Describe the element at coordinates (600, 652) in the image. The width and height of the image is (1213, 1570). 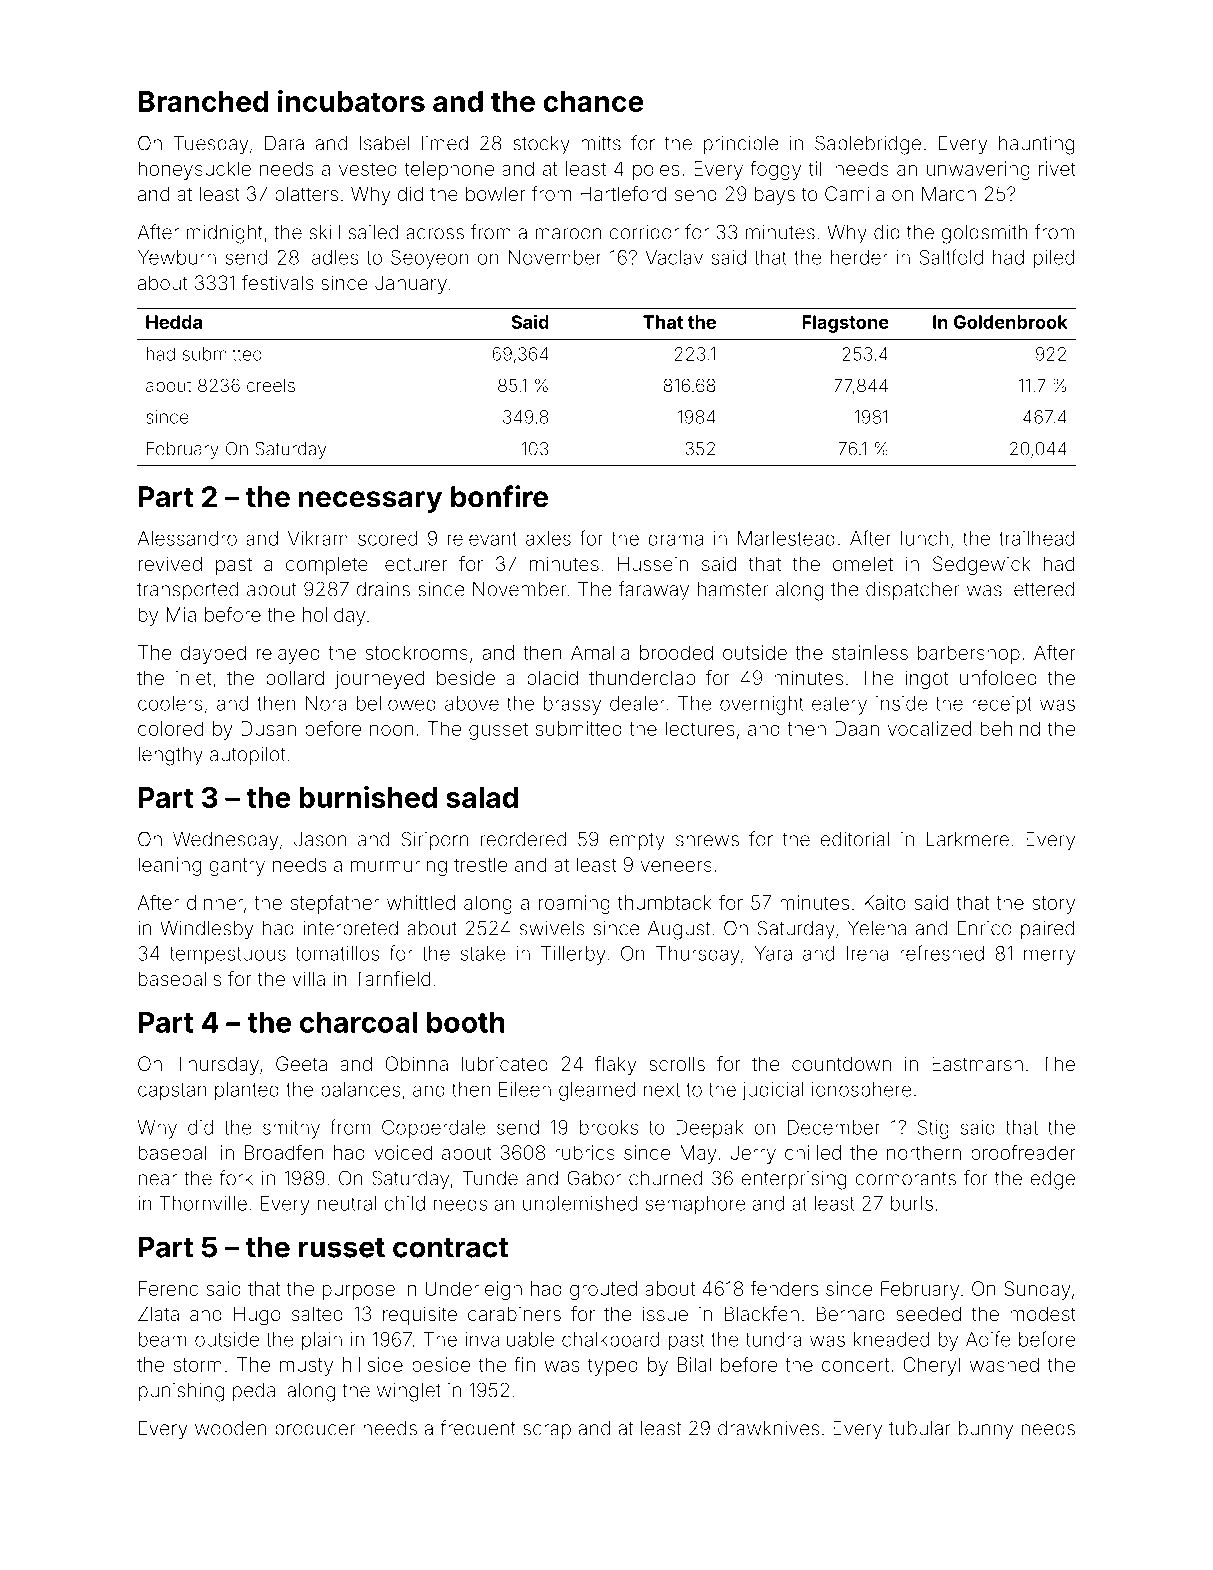
I see `Amalia` at that location.
